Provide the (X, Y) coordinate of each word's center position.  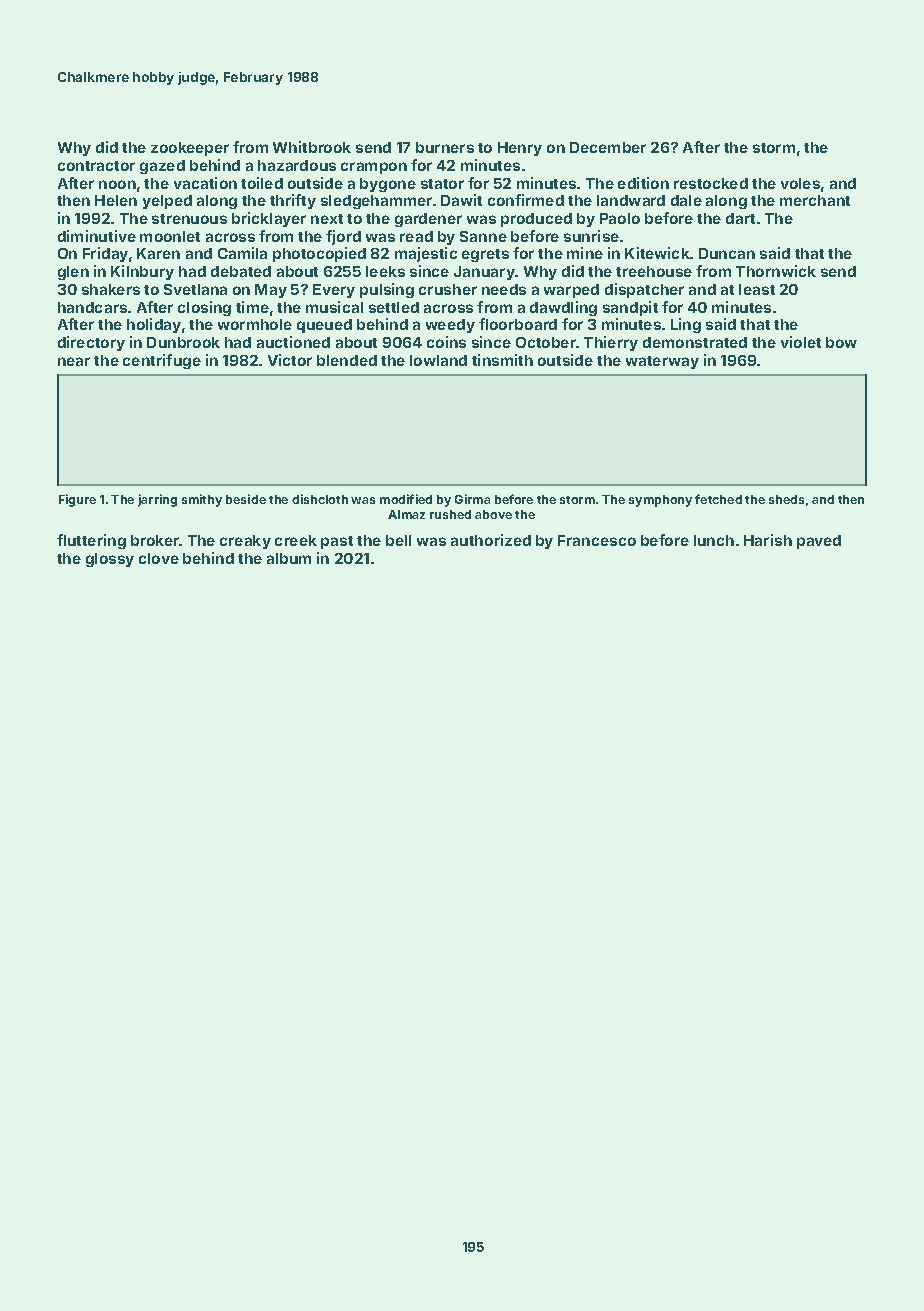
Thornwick (776, 271)
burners (445, 147)
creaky (245, 542)
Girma (472, 499)
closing (204, 308)
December (608, 147)
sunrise (591, 236)
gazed (162, 167)
